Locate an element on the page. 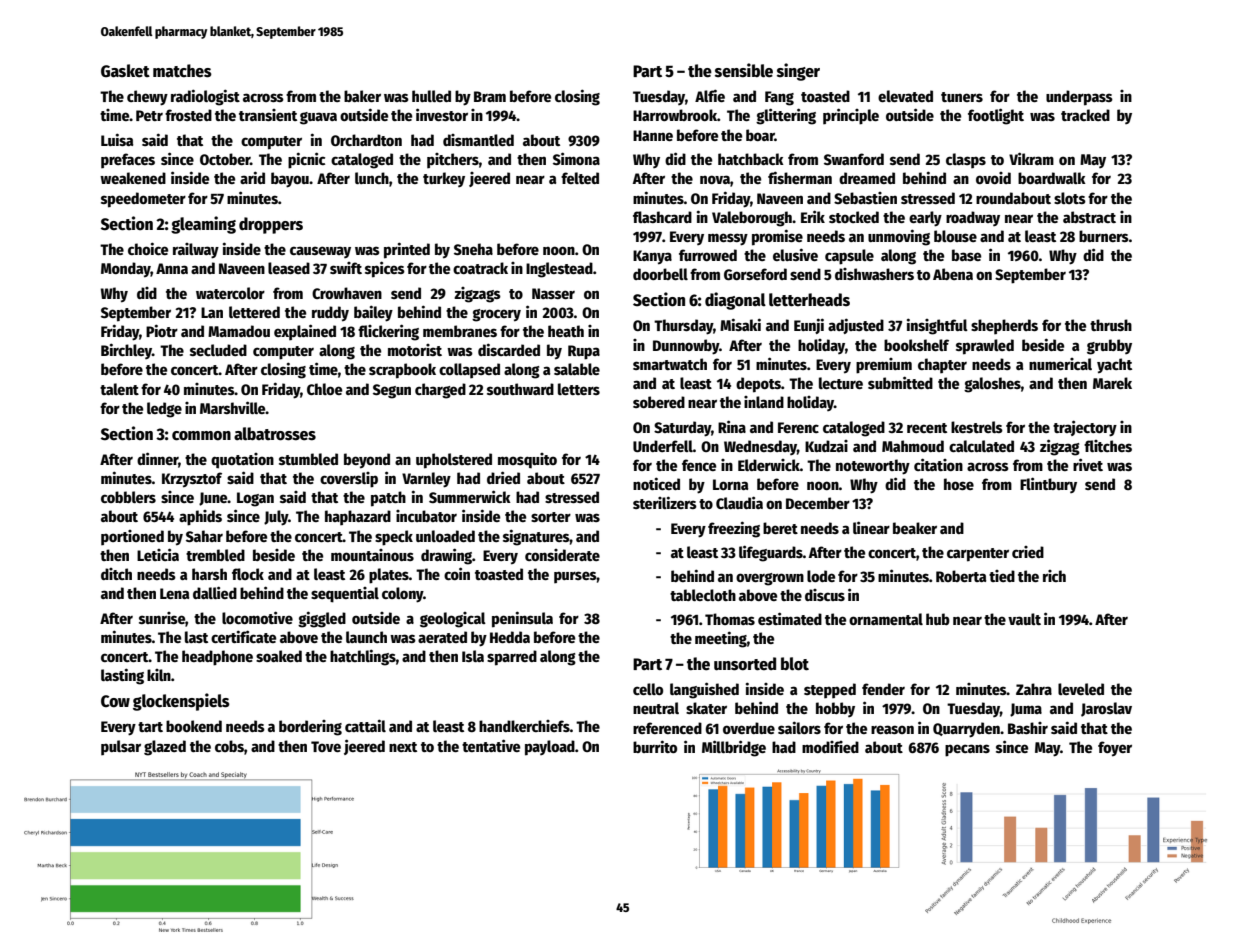 The height and width of the page is (952, 1233). Nasser is located at coordinates (553, 293).
